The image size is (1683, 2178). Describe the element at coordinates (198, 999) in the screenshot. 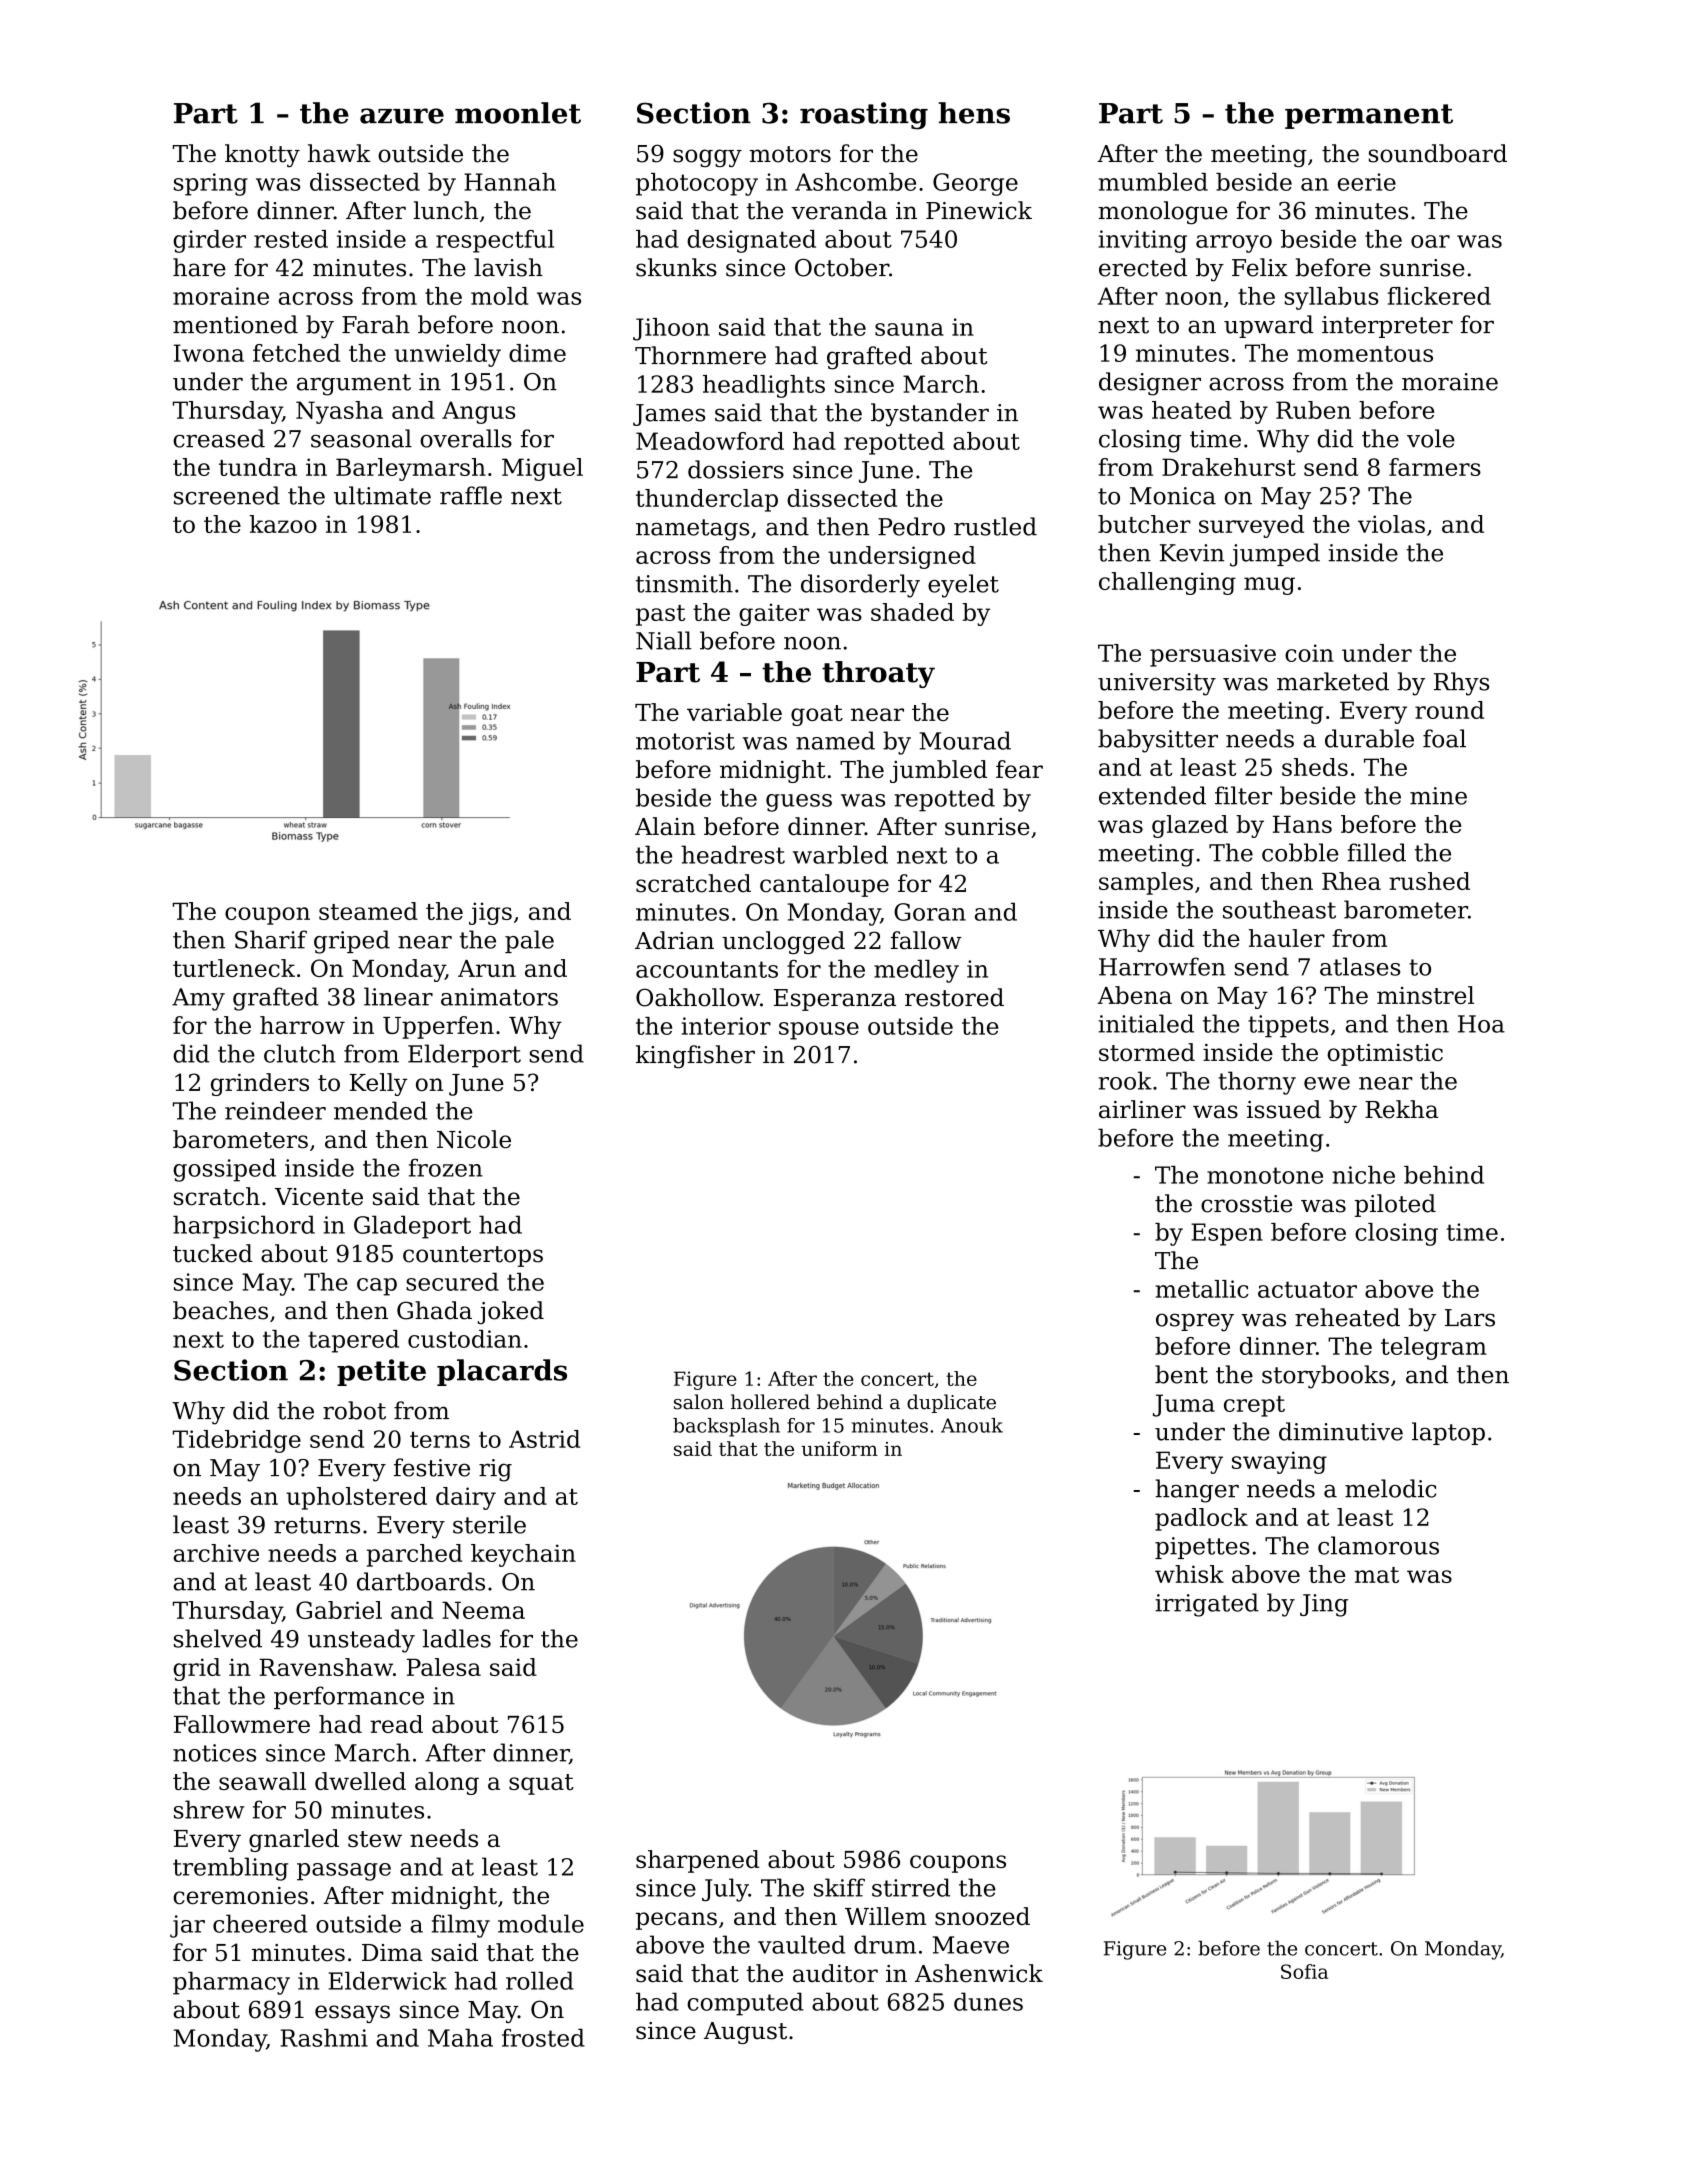

I see `Amy` at that location.
